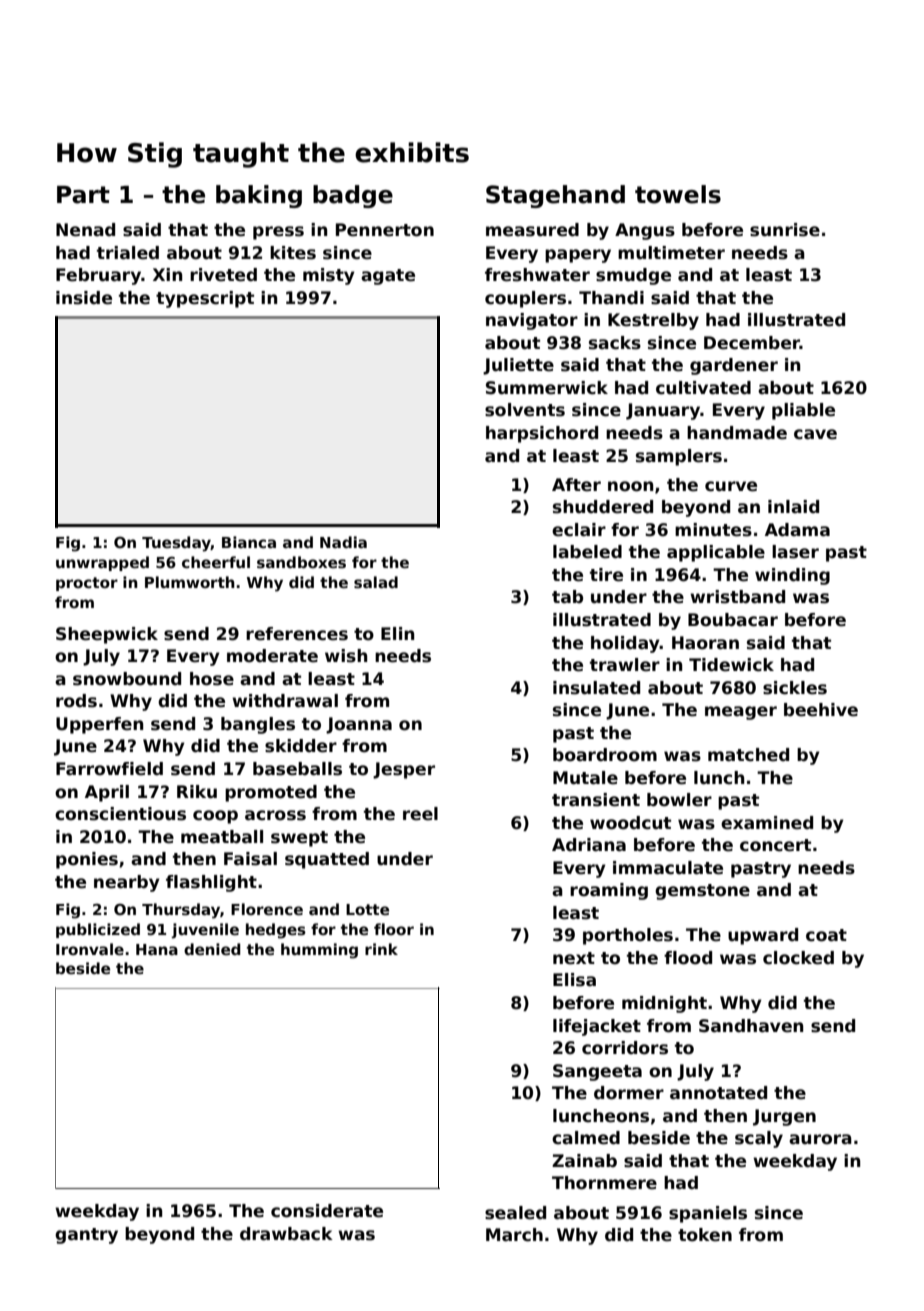 This screenshot has width=924, height=1311. I want to click on Part, so click(83, 195).
